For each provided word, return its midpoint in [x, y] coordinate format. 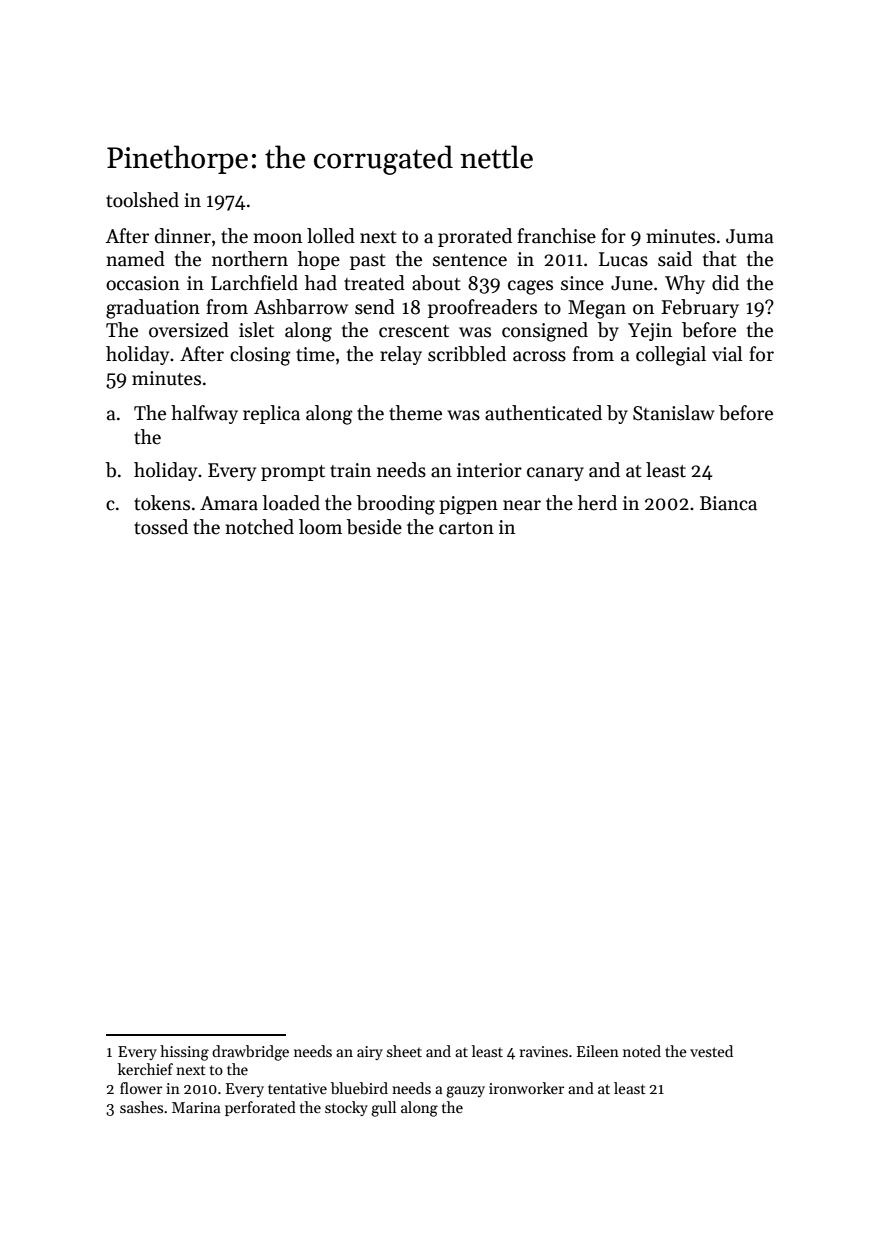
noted [642, 1051]
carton [466, 528]
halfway [204, 414]
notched [259, 527]
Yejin [650, 332]
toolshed [142, 200]
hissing [184, 1053]
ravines [544, 1051]
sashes [141, 1107]
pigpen [468, 505]
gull [383, 1109]
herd [597, 503]
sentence [470, 260]
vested [711, 1051]
